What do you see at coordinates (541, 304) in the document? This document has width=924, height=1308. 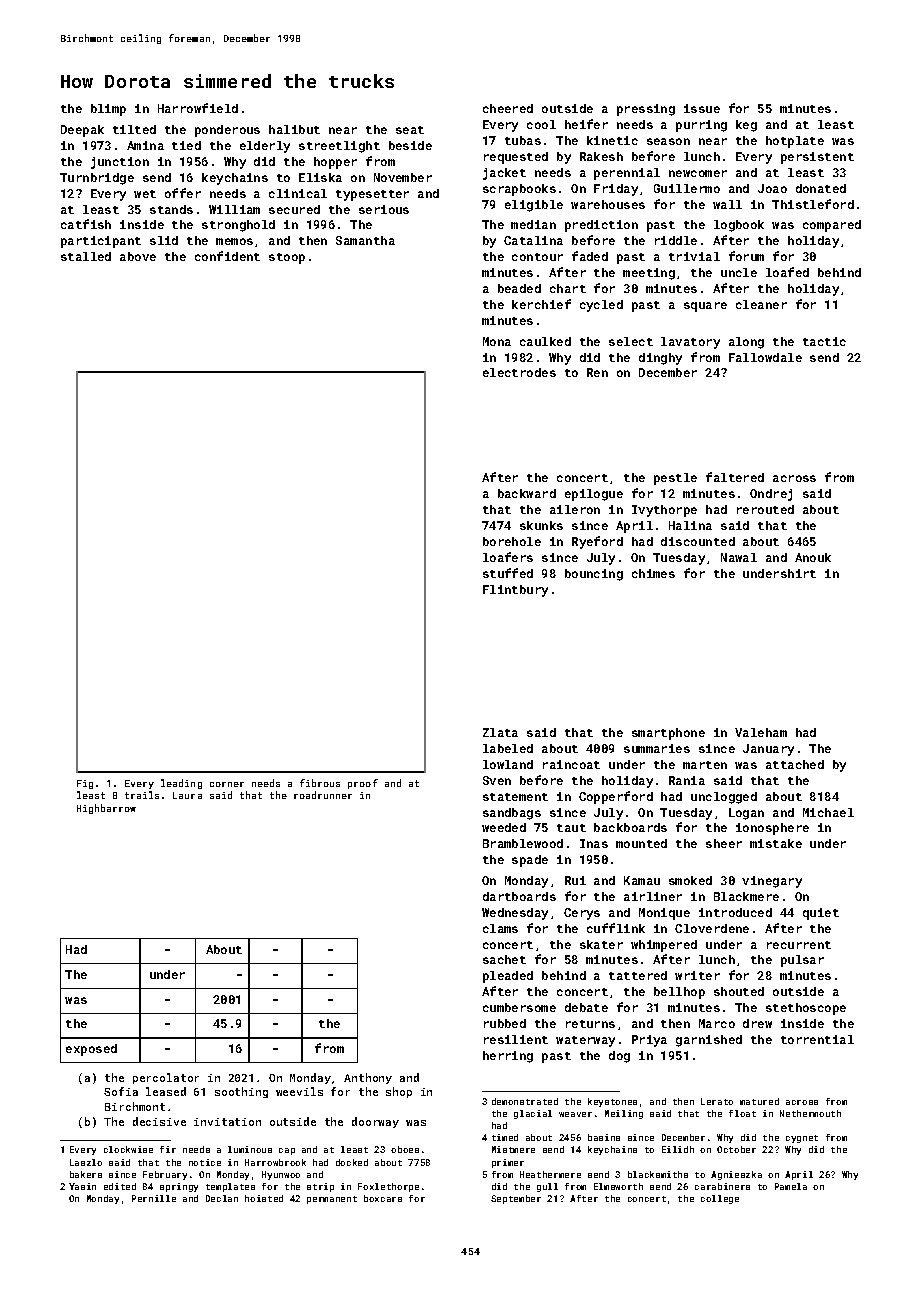 I see `kerchief` at bounding box center [541, 304].
